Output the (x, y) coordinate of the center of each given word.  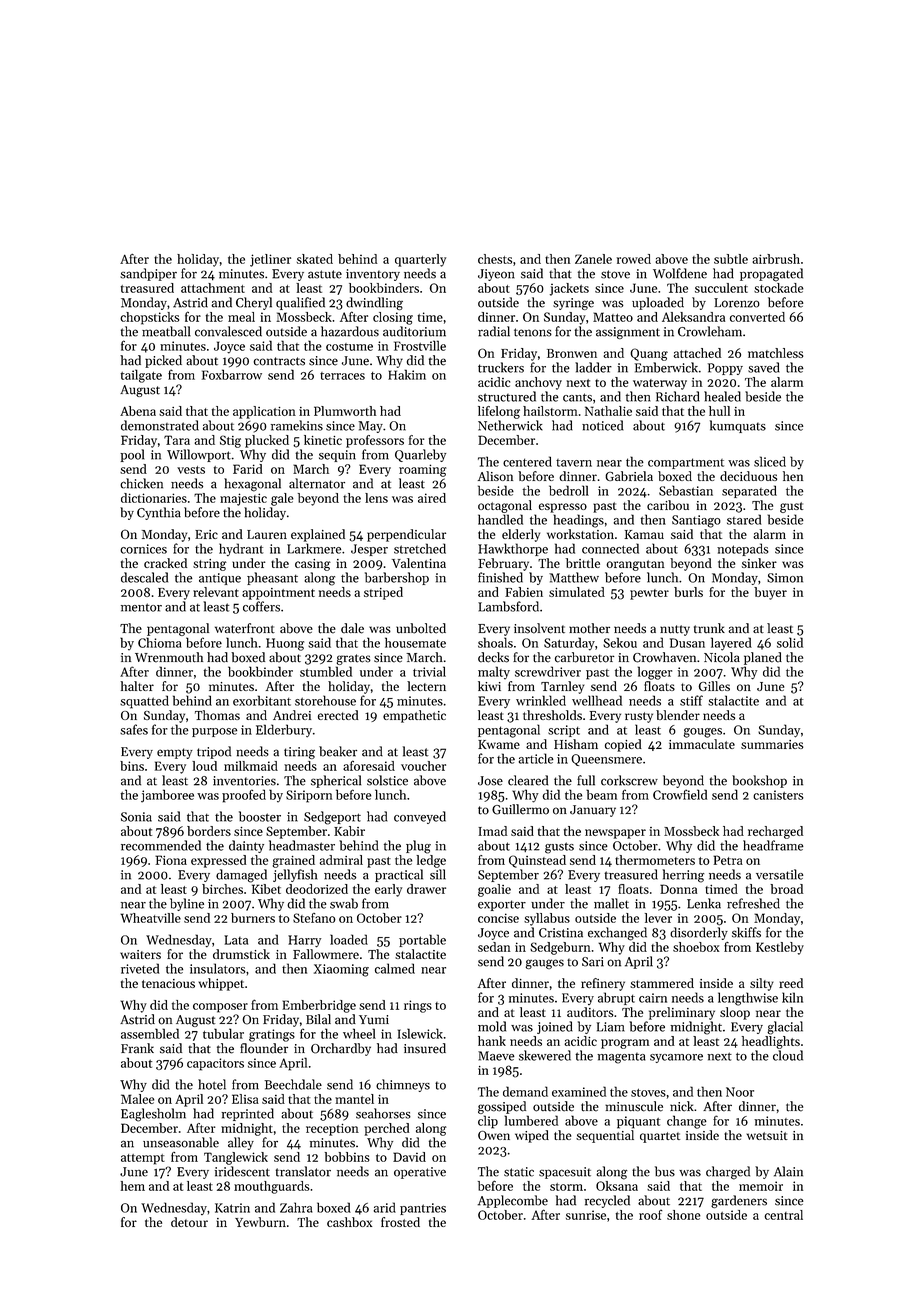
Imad (492, 831)
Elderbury (284, 731)
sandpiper (148, 274)
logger (655, 673)
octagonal (505, 506)
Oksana (617, 1186)
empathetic (414, 716)
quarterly (420, 260)
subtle (731, 259)
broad (786, 889)
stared (744, 519)
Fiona (171, 860)
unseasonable (181, 1142)
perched (386, 1129)
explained (318, 535)
